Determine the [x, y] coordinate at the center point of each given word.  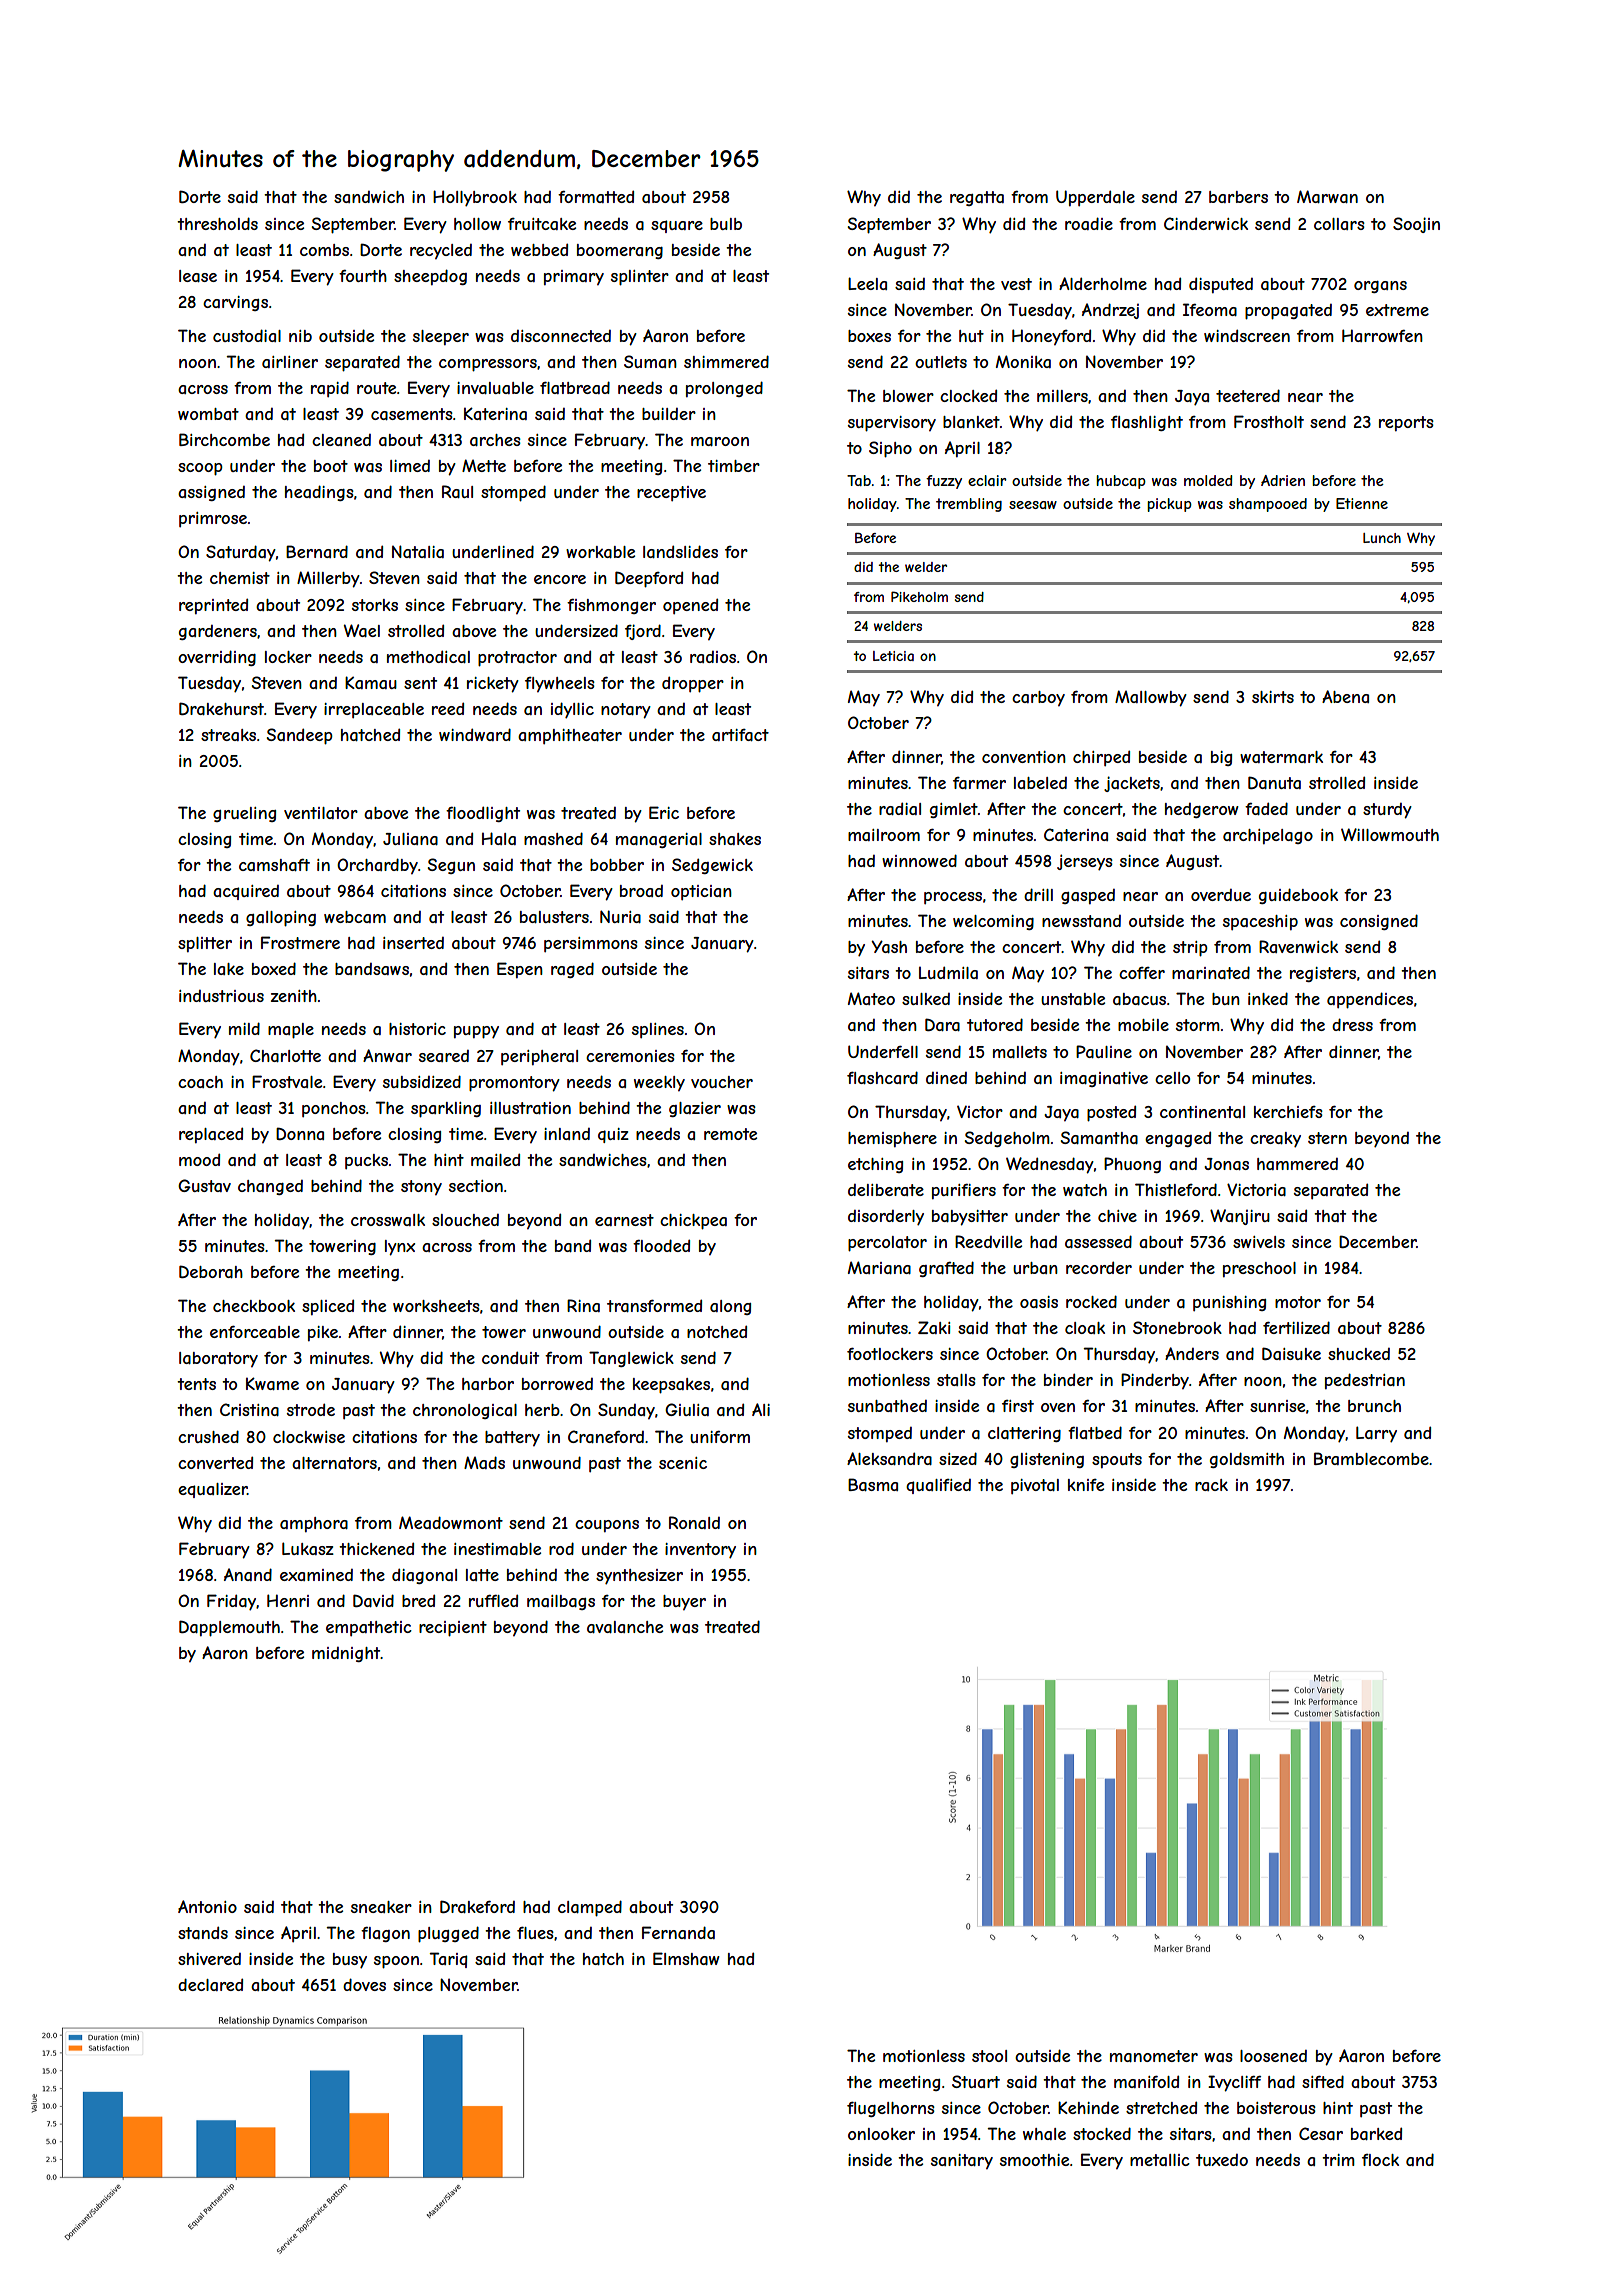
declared [210, 1984]
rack [1211, 1485]
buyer [684, 1602]
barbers [1238, 197]
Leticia [893, 656]
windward [475, 734]
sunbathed [887, 1406]
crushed [208, 1436]
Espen [520, 970]
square [677, 226]
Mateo [871, 998]
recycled [441, 251]
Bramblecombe [1371, 1458]
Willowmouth [1390, 834]
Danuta [1274, 782]
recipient [453, 1629]
